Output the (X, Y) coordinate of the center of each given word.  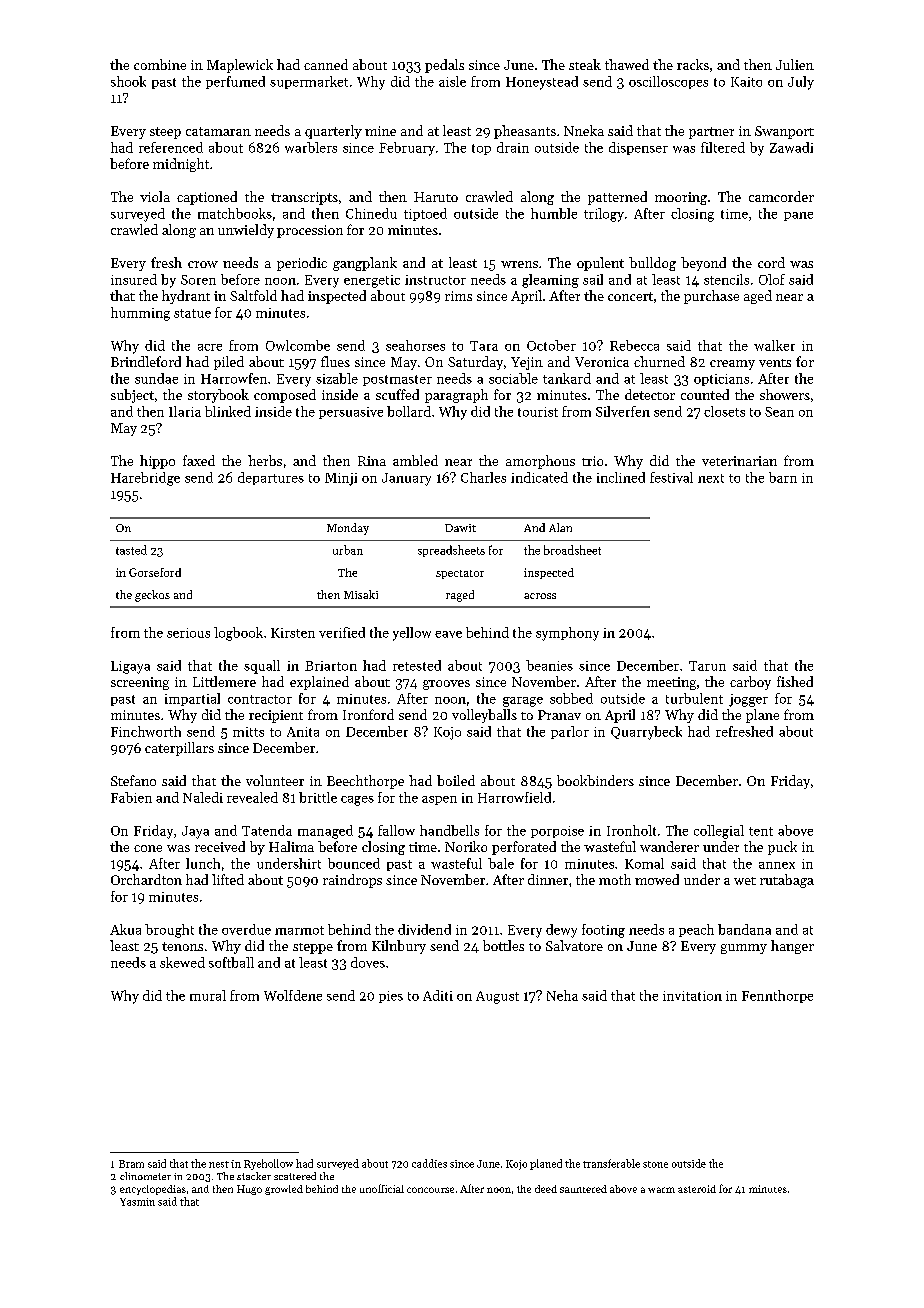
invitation (692, 996)
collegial (719, 832)
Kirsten (293, 633)
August (497, 997)
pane (798, 216)
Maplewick (240, 66)
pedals (444, 66)
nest (219, 1164)
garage (523, 702)
